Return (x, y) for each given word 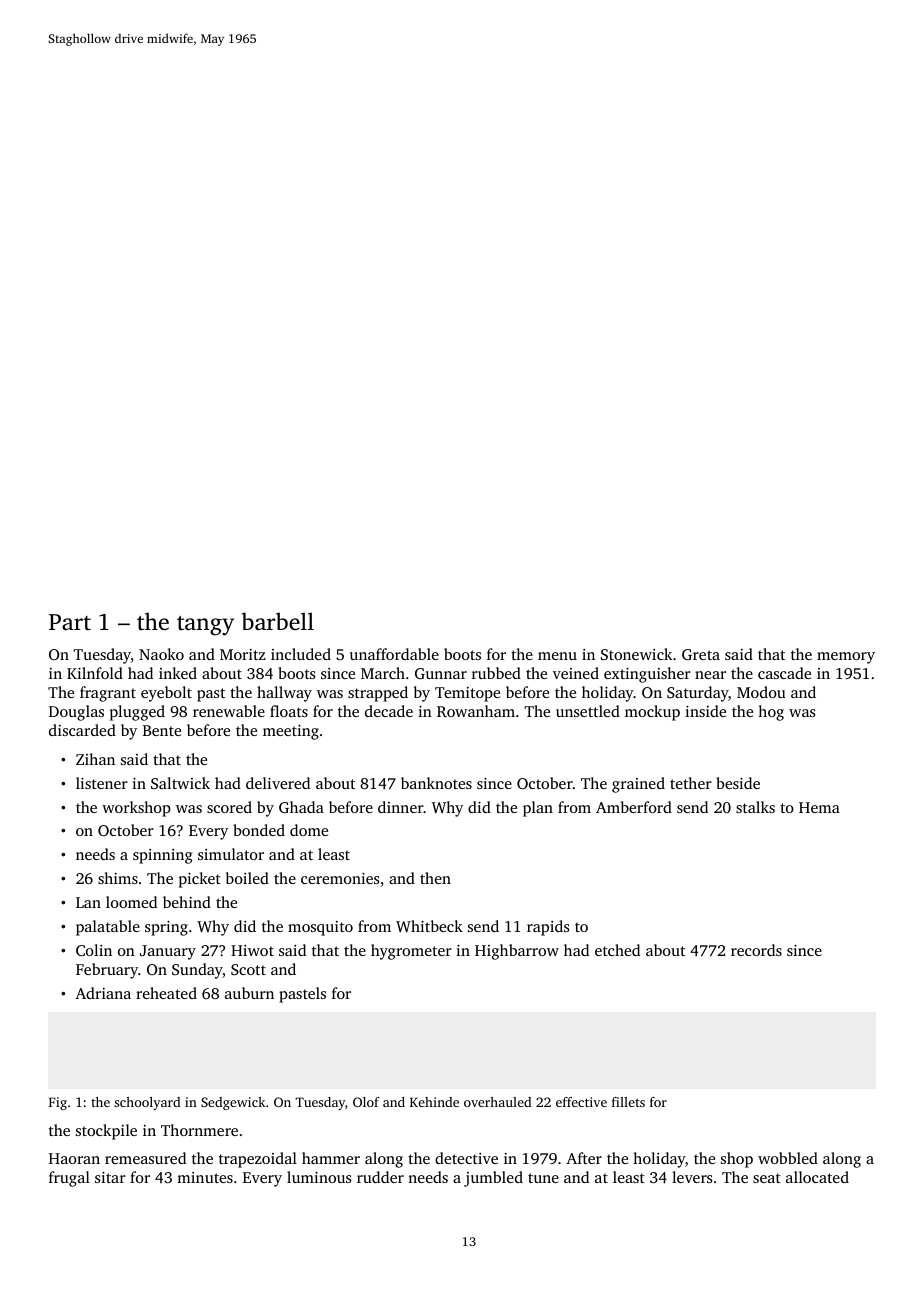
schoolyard (147, 1103)
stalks (755, 807)
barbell (278, 621)
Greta (701, 654)
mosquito (320, 928)
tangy (205, 626)
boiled (247, 878)
